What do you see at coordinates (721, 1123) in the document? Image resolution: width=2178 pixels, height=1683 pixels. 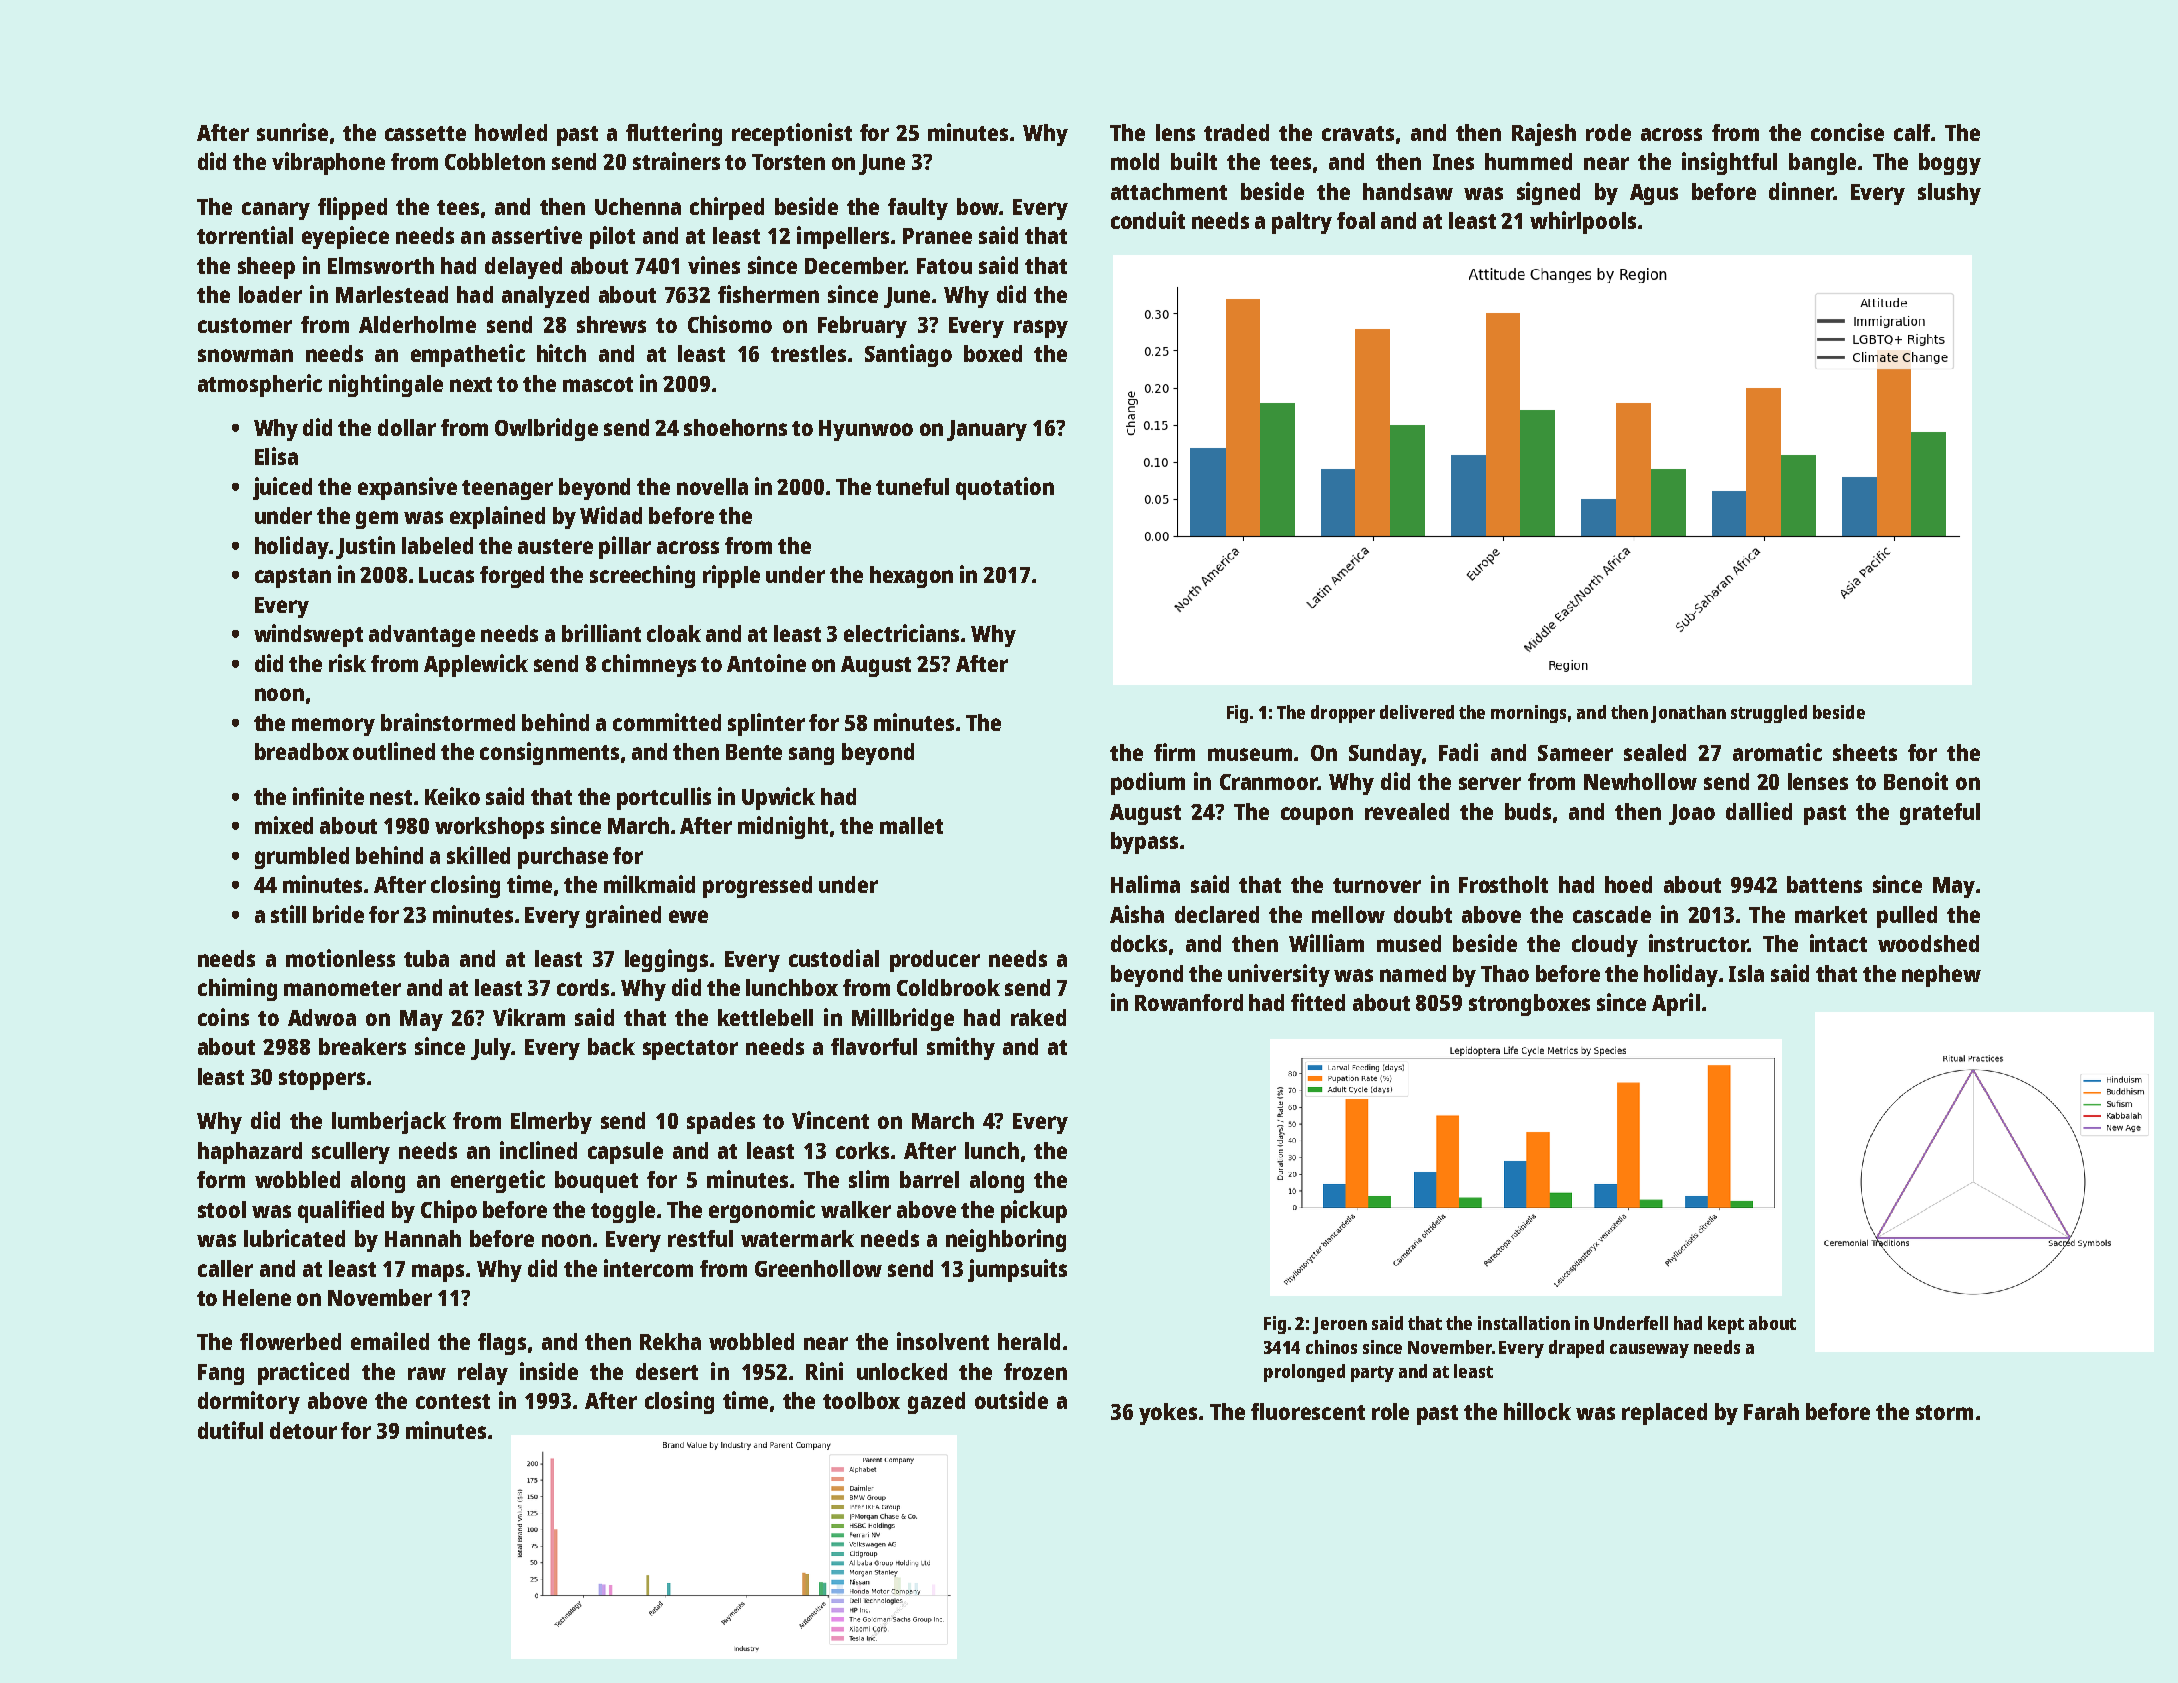 I see `spades` at bounding box center [721, 1123].
